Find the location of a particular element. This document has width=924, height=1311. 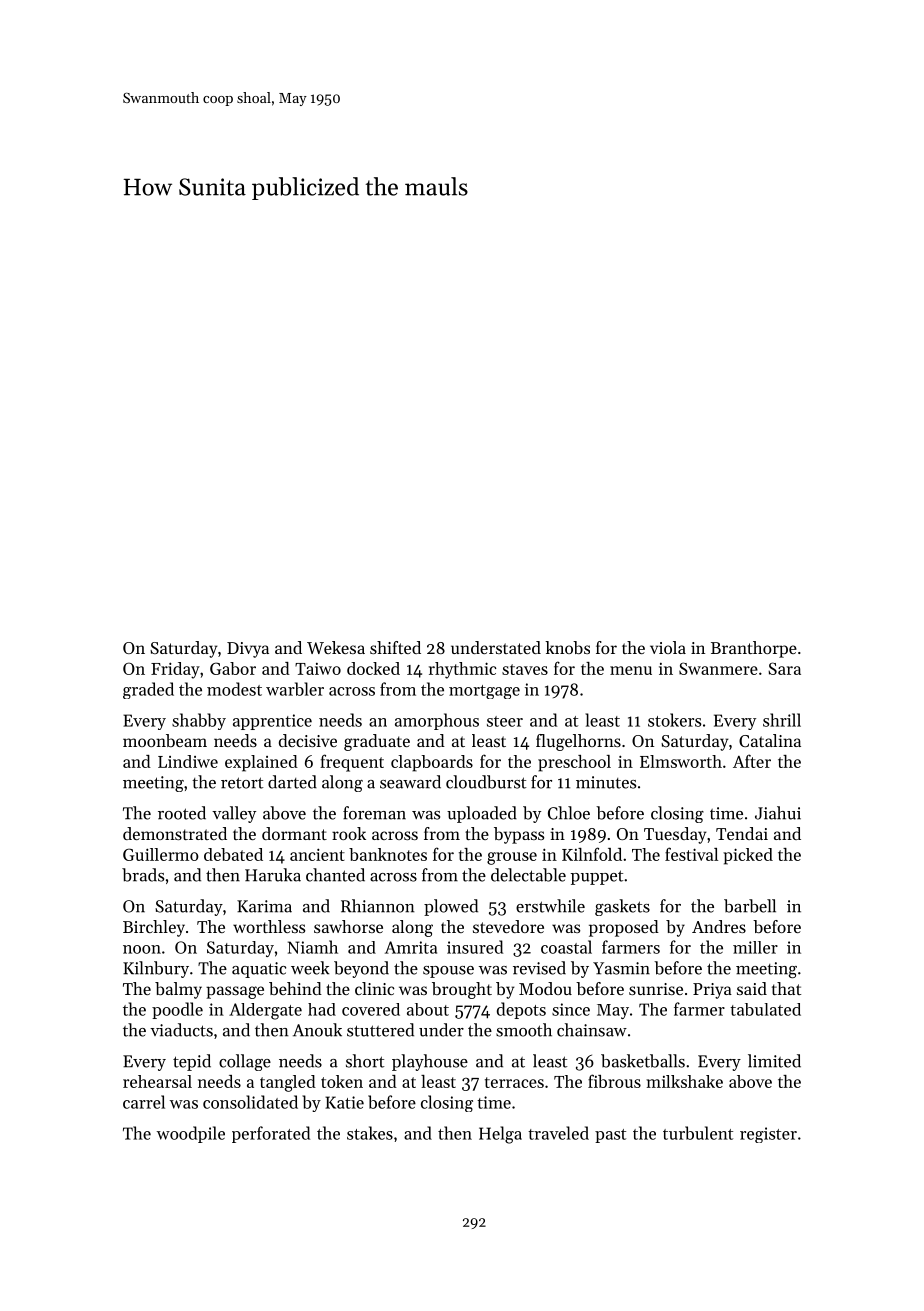

viola is located at coordinates (668, 647).
